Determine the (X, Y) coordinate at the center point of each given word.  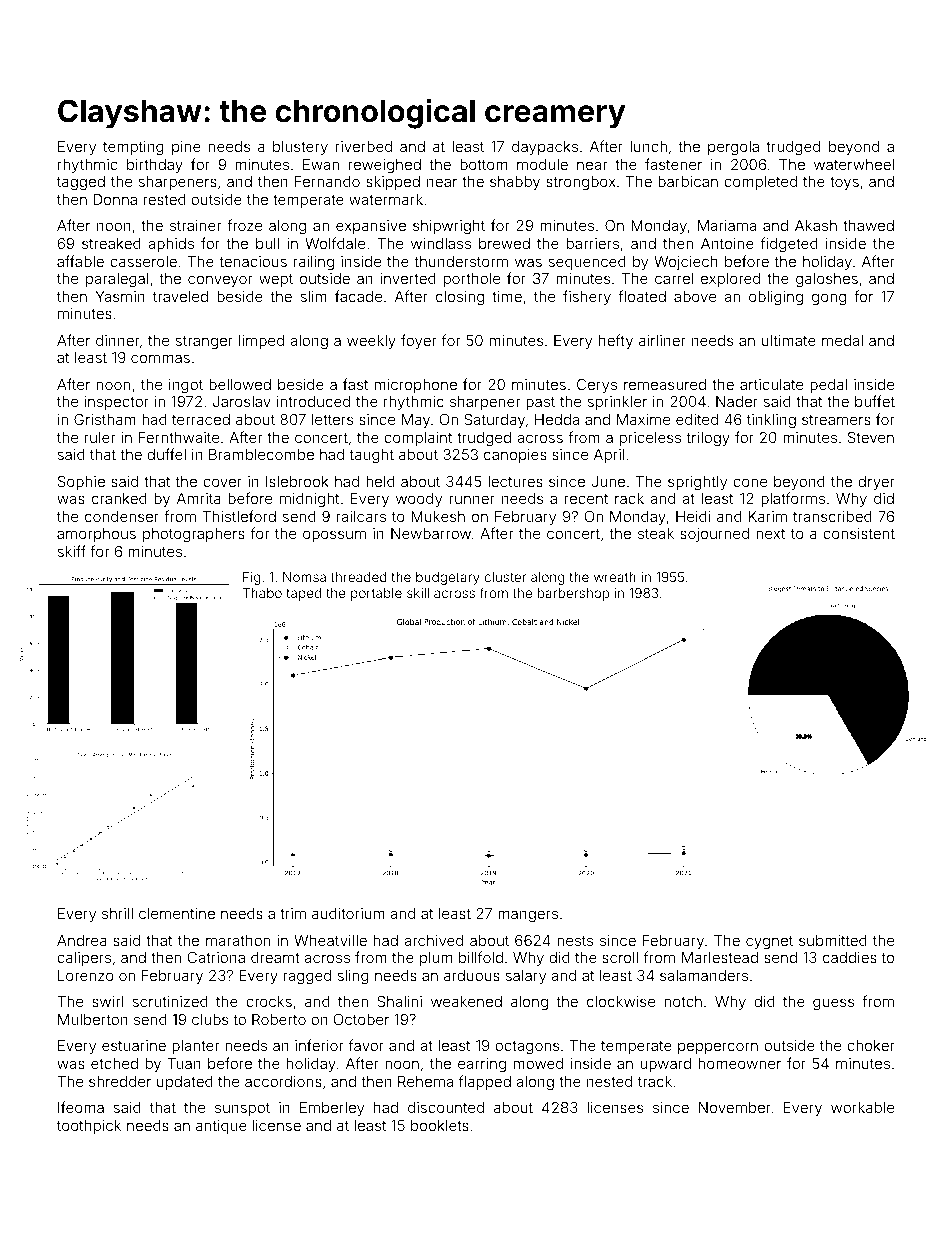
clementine (177, 913)
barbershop (573, 594)
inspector (116, 403)
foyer (419, 341)
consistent (859, 533)
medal (842, 340)
